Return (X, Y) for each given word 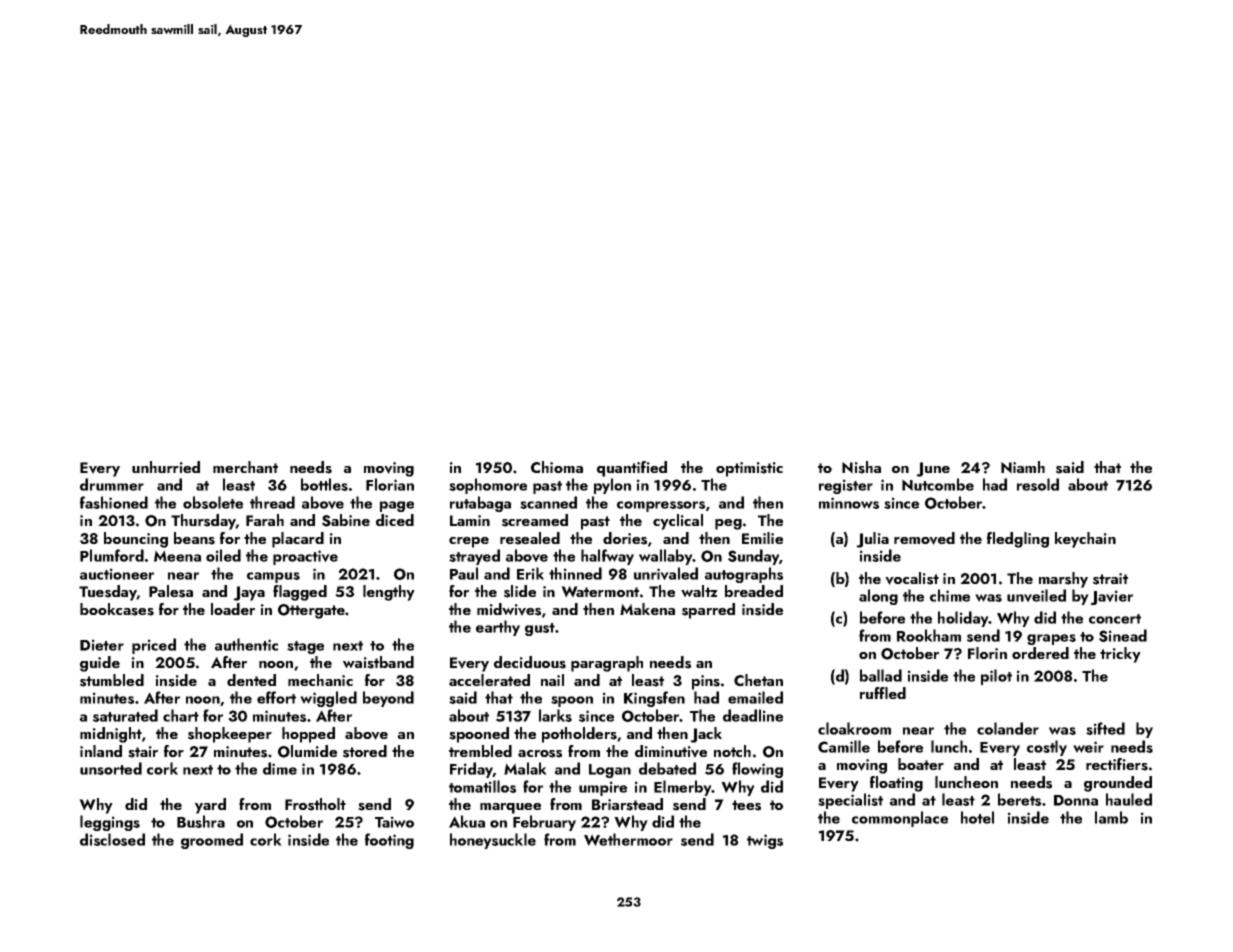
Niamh (1023, 467)
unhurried (166, 467)
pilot (996, 677)
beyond (388, 699)
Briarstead (627, 804)
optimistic (749, 469)
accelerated (489, 680)
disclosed (112, 839)
